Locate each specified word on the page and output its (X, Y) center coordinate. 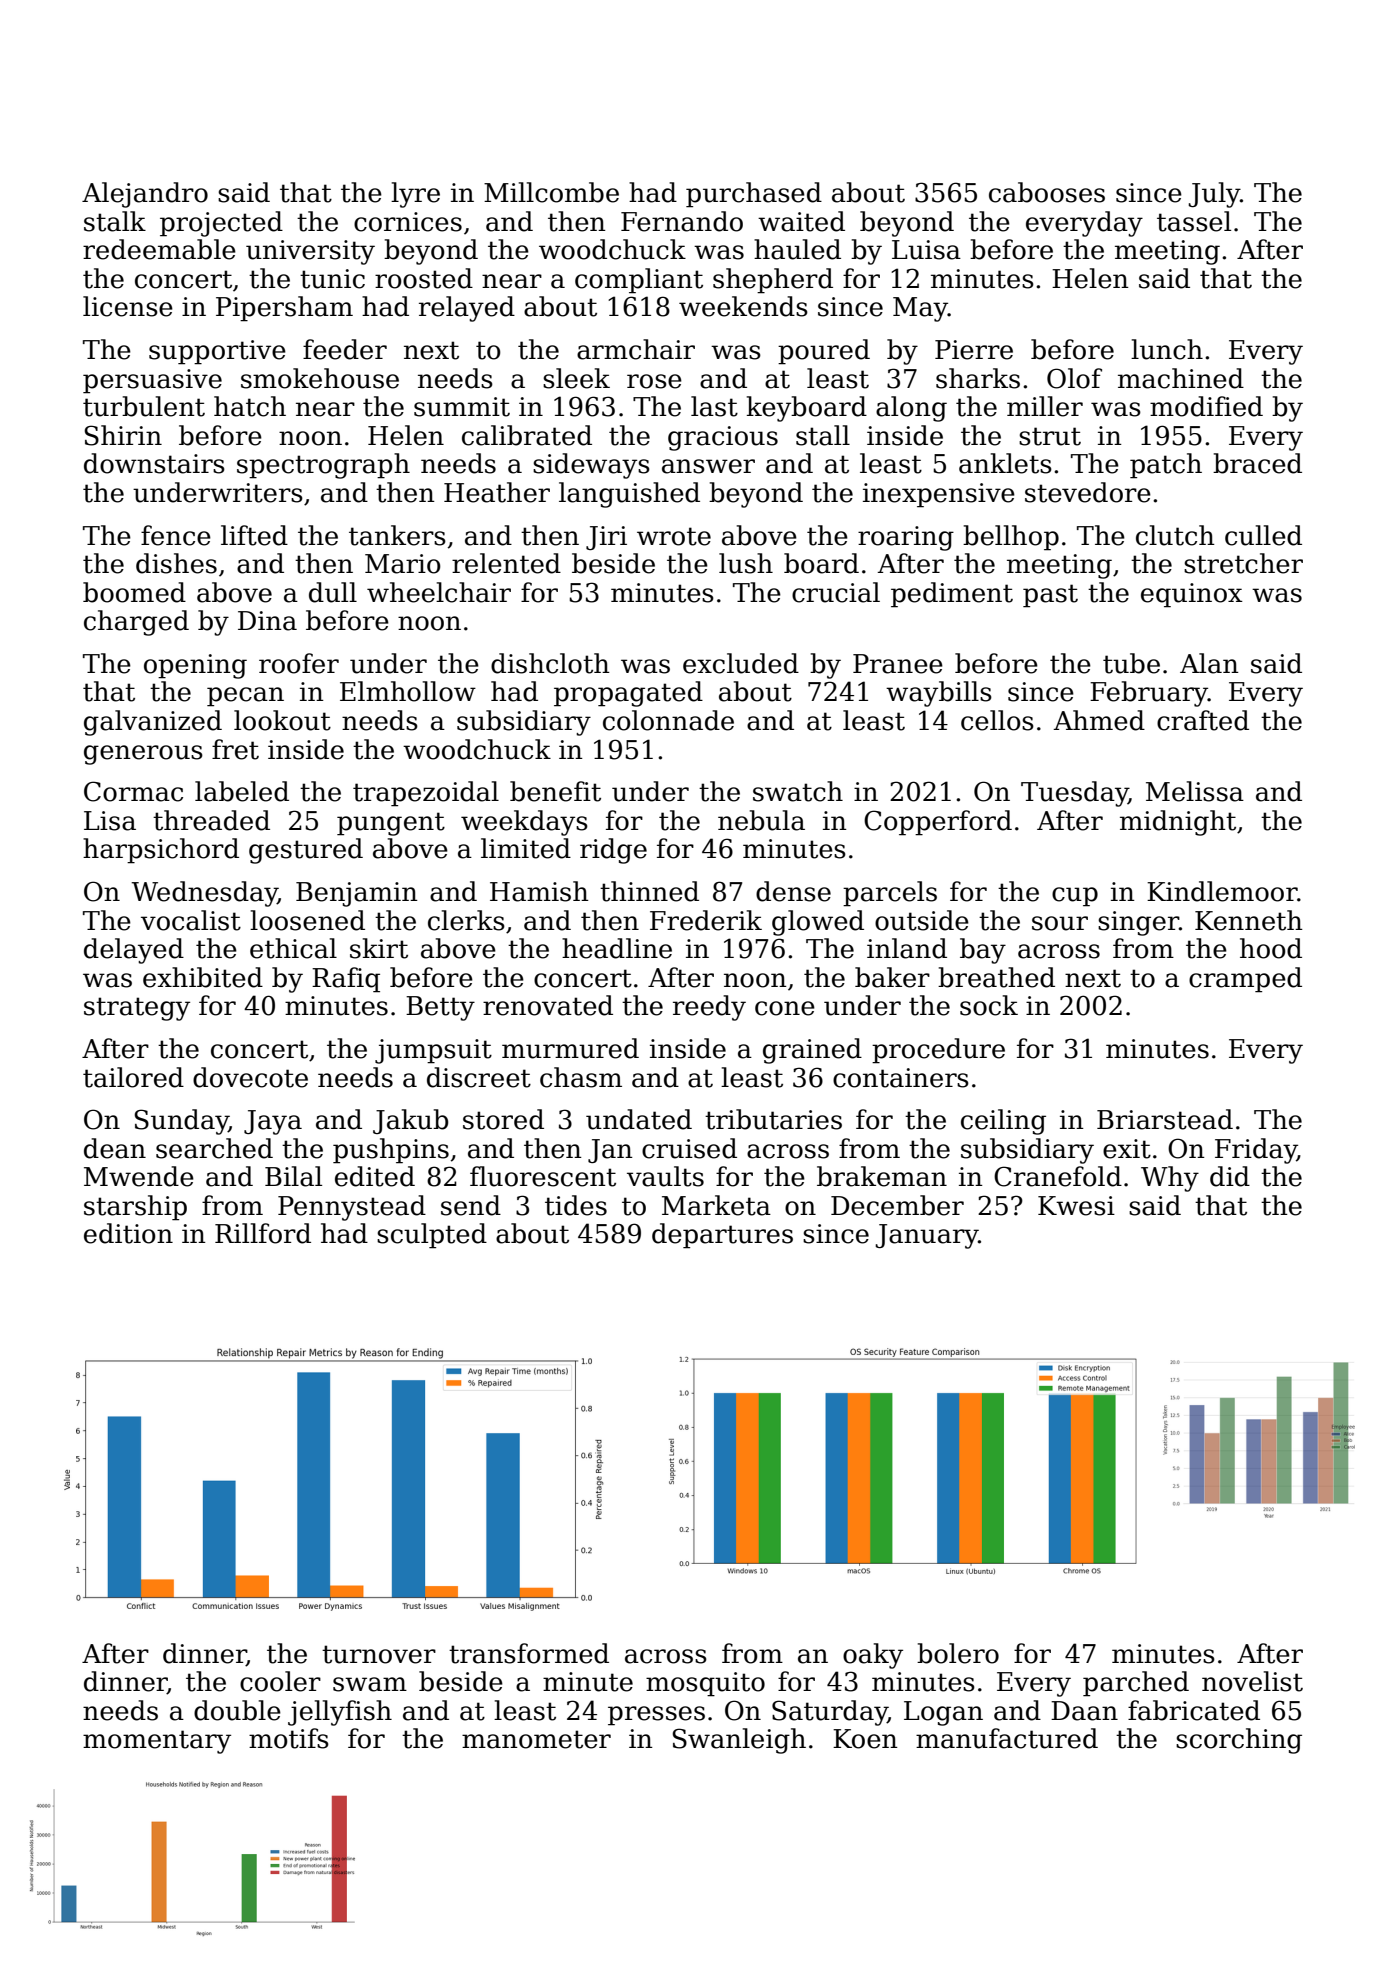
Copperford (938, 823)
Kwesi (1076, 1206)
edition (128, 1233)
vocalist (191, 920)
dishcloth (550, 663)
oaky (873, 1656)
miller (1045, 406)
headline (617, 948)
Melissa (1195, 791)
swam (370, 1684)
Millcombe (551, 192)
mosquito (705, 1684)
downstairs (154, 463)
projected (221, 224)
